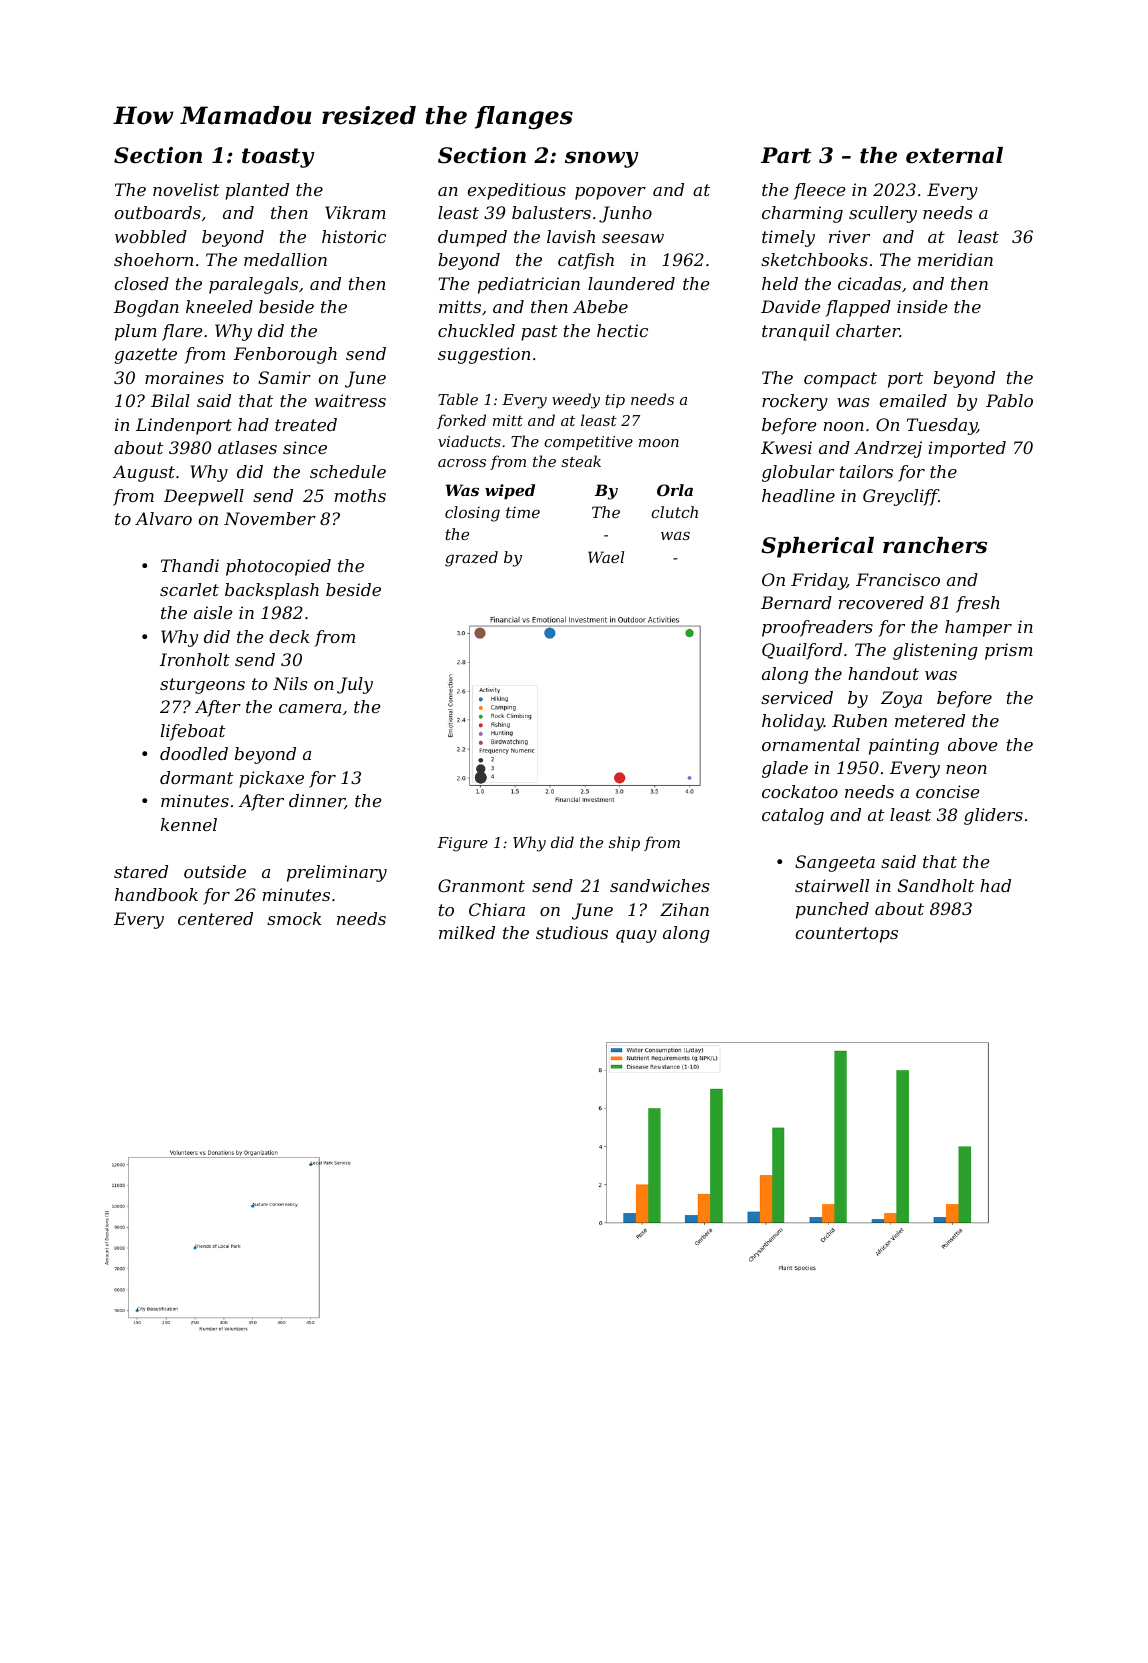  Describe the element at coordinates (954, 155) in the screenshot. I see `external` at that location.
